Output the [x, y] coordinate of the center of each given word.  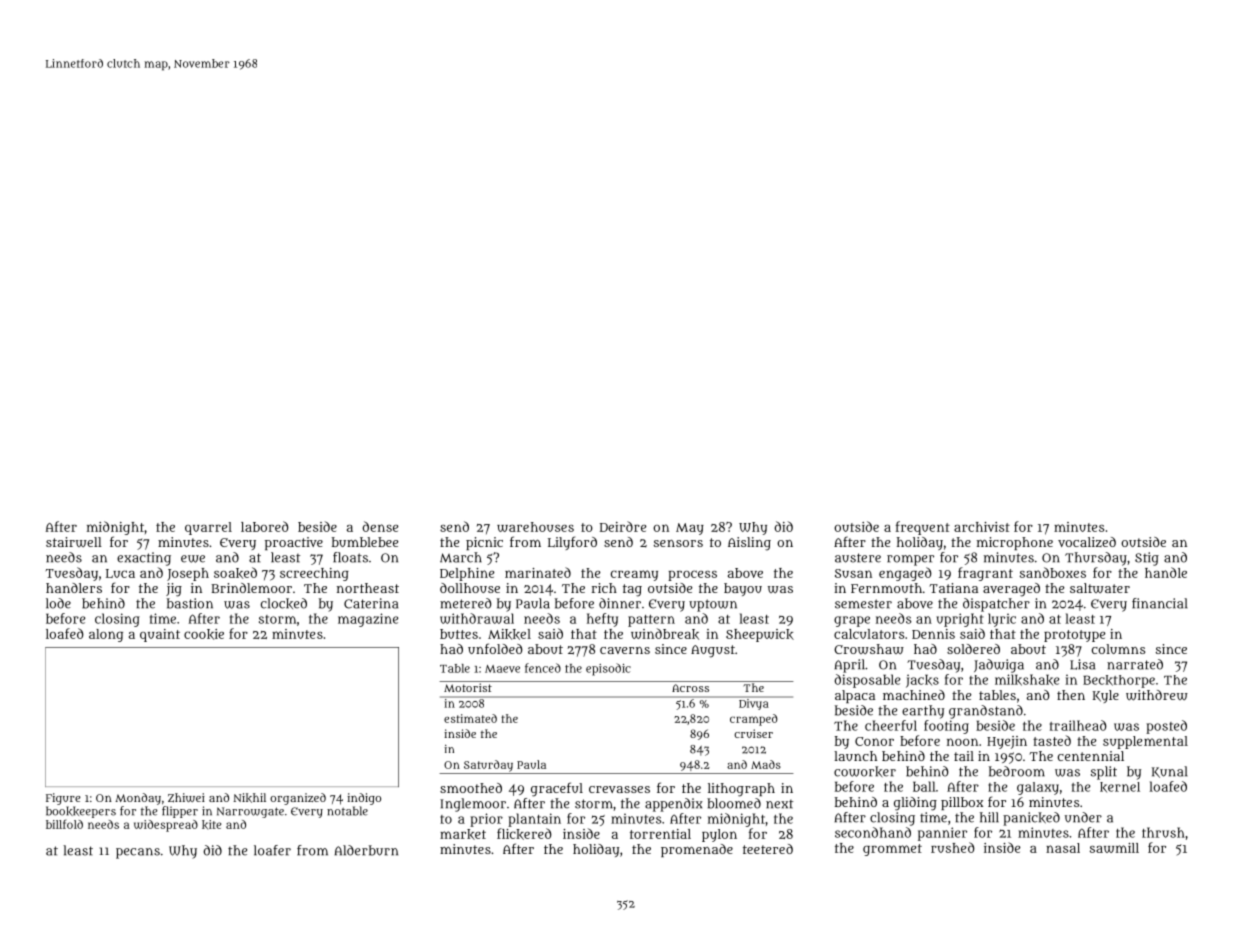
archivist [982, 527]
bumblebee [365, 542]
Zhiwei [186, 797]
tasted [1052, 740]
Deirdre [623, 526]
